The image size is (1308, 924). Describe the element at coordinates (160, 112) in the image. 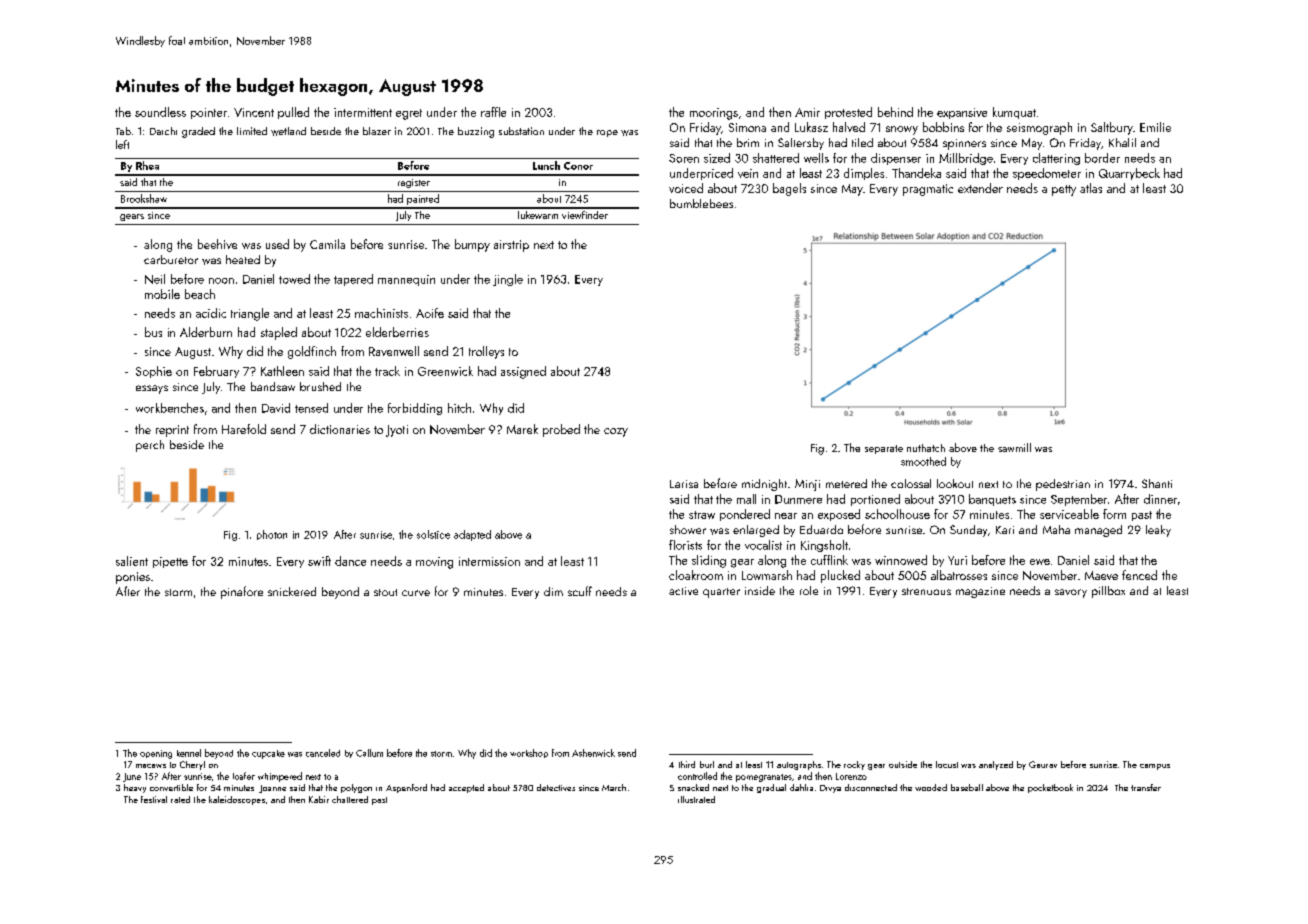

I see `soundless` at that location.
